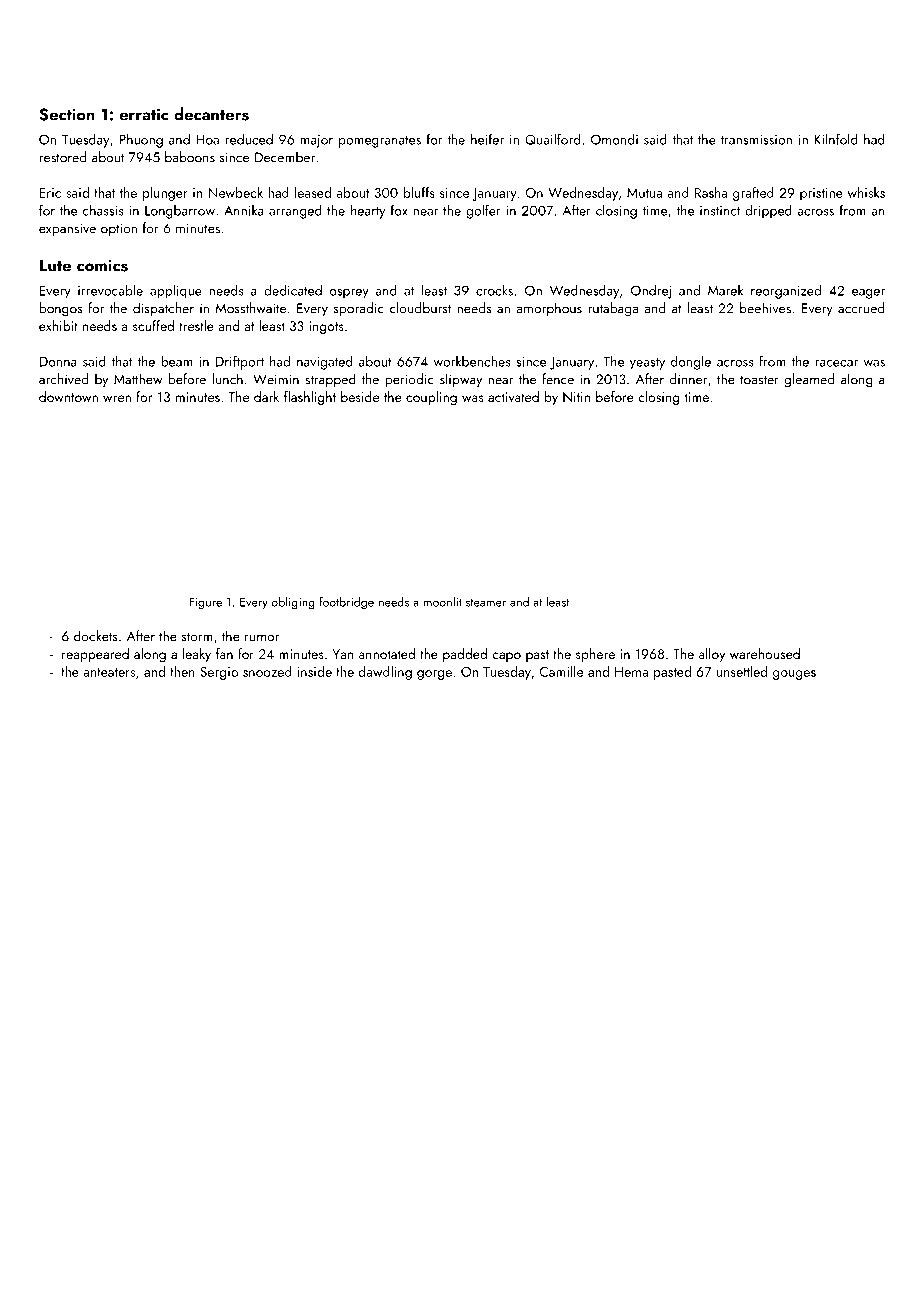 This document has height=1308, width=924. What do you see at coordinates (109, 672) in the document?
I see `anteaters` at bounding box center [109, 672].
